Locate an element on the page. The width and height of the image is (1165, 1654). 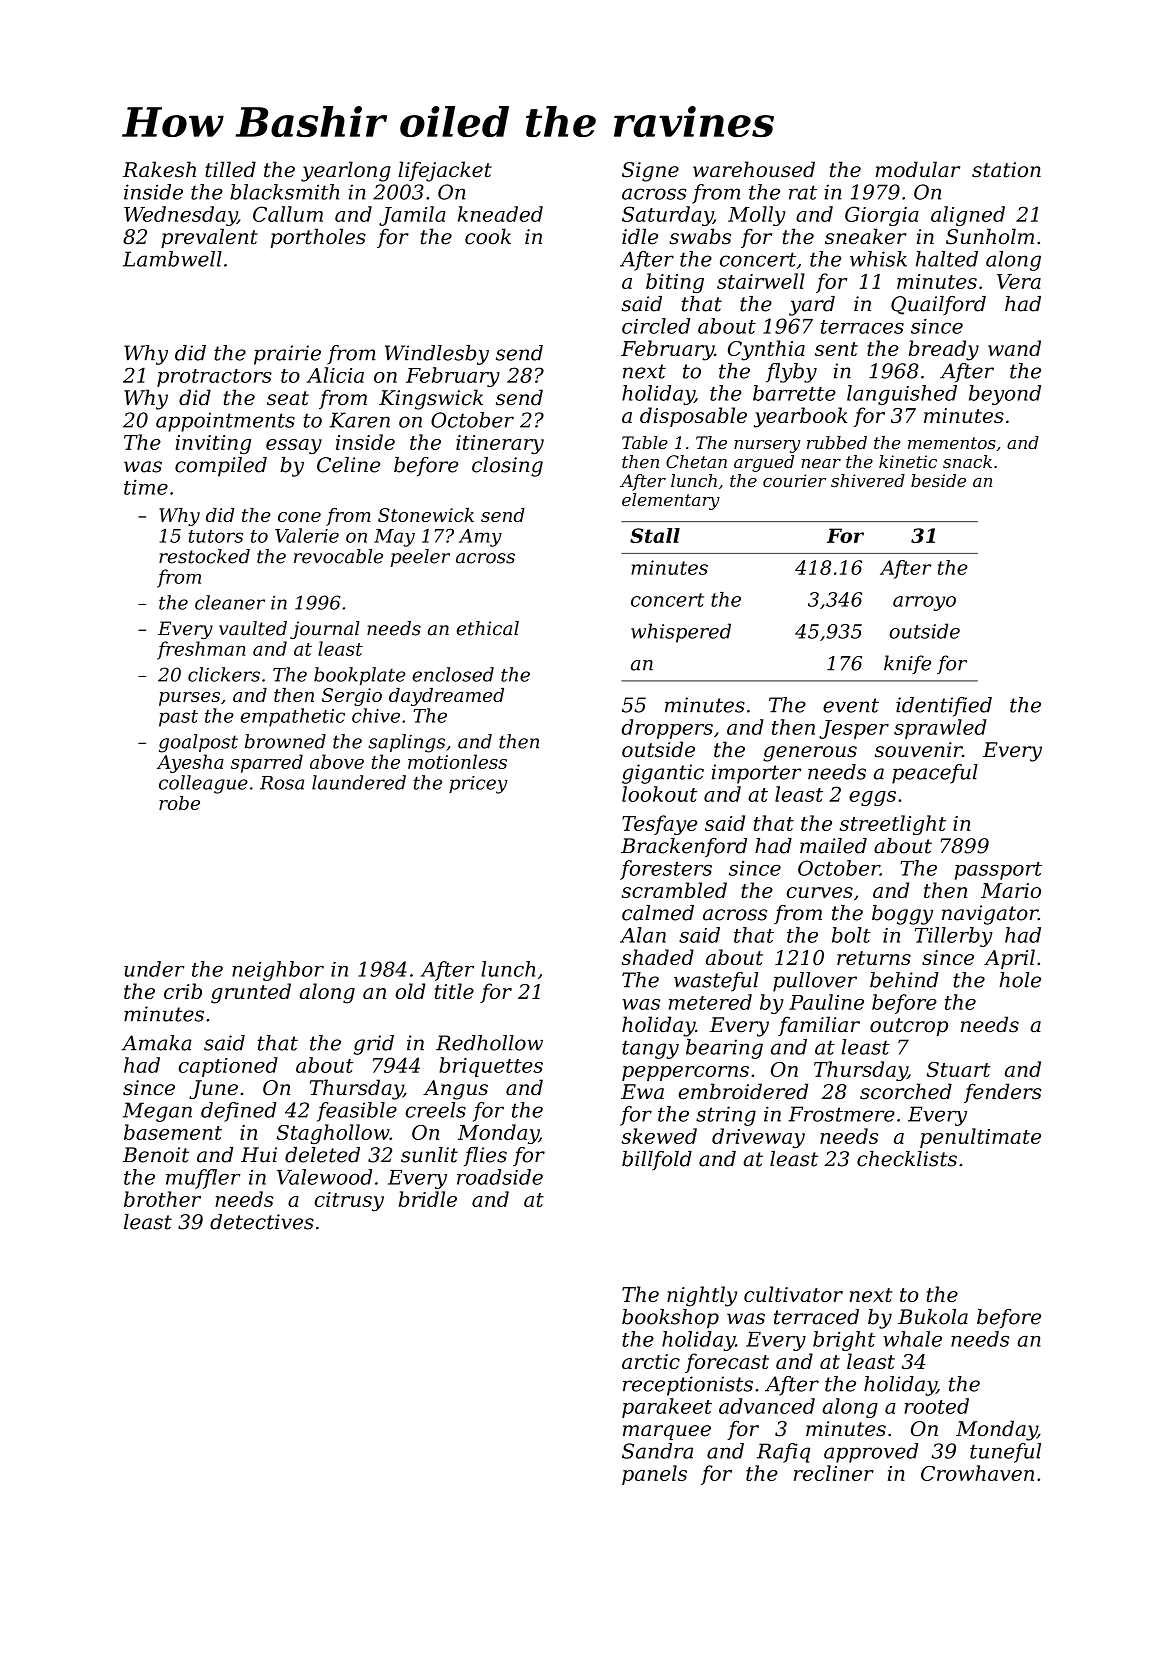
detectives is located at coordinates (262, 1222).
